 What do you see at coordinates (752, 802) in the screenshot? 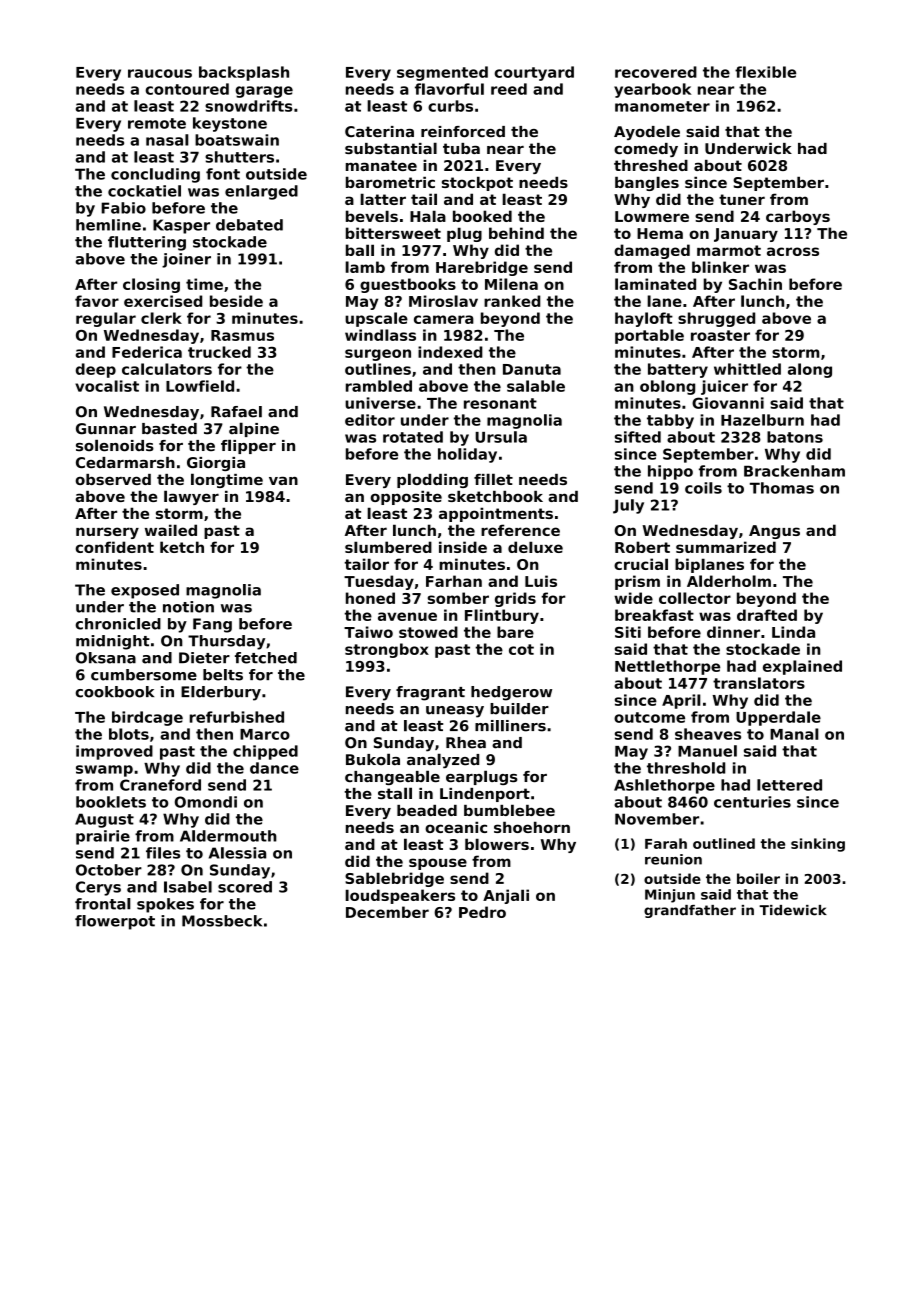
I see `centuries` at bounding box center [752, 802].
